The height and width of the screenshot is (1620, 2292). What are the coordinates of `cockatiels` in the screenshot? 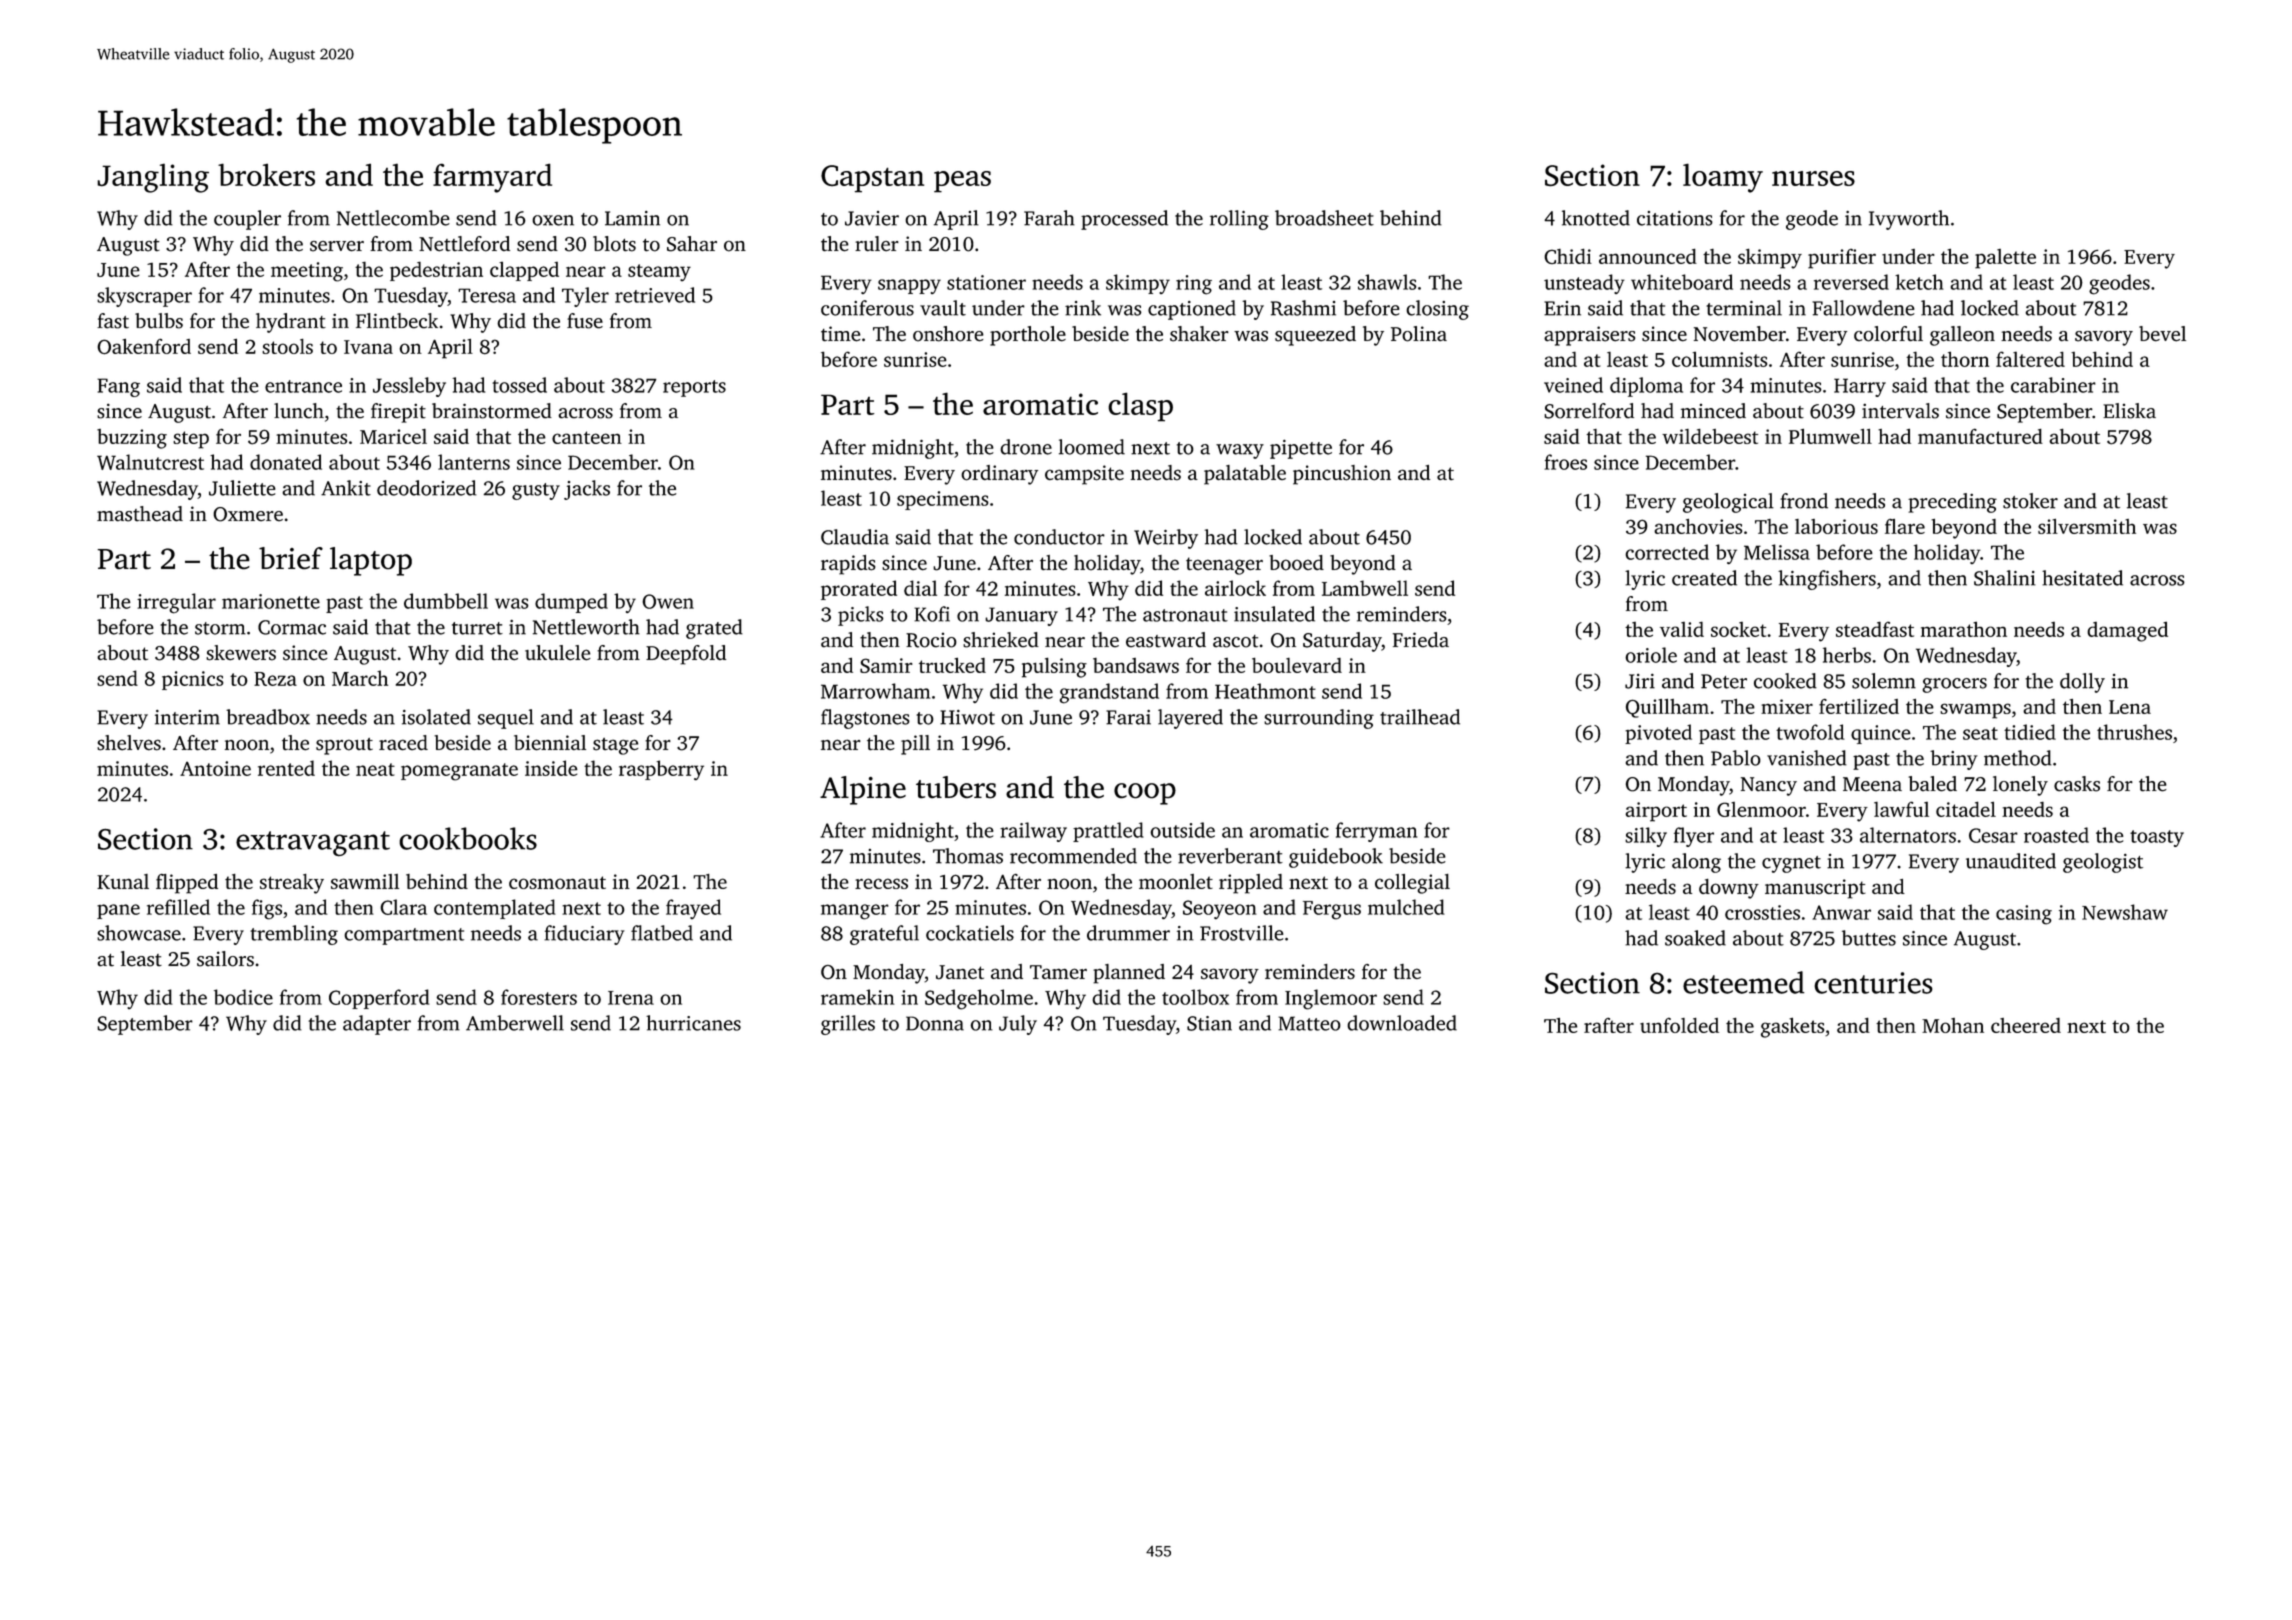 It's located at (970, 933).
